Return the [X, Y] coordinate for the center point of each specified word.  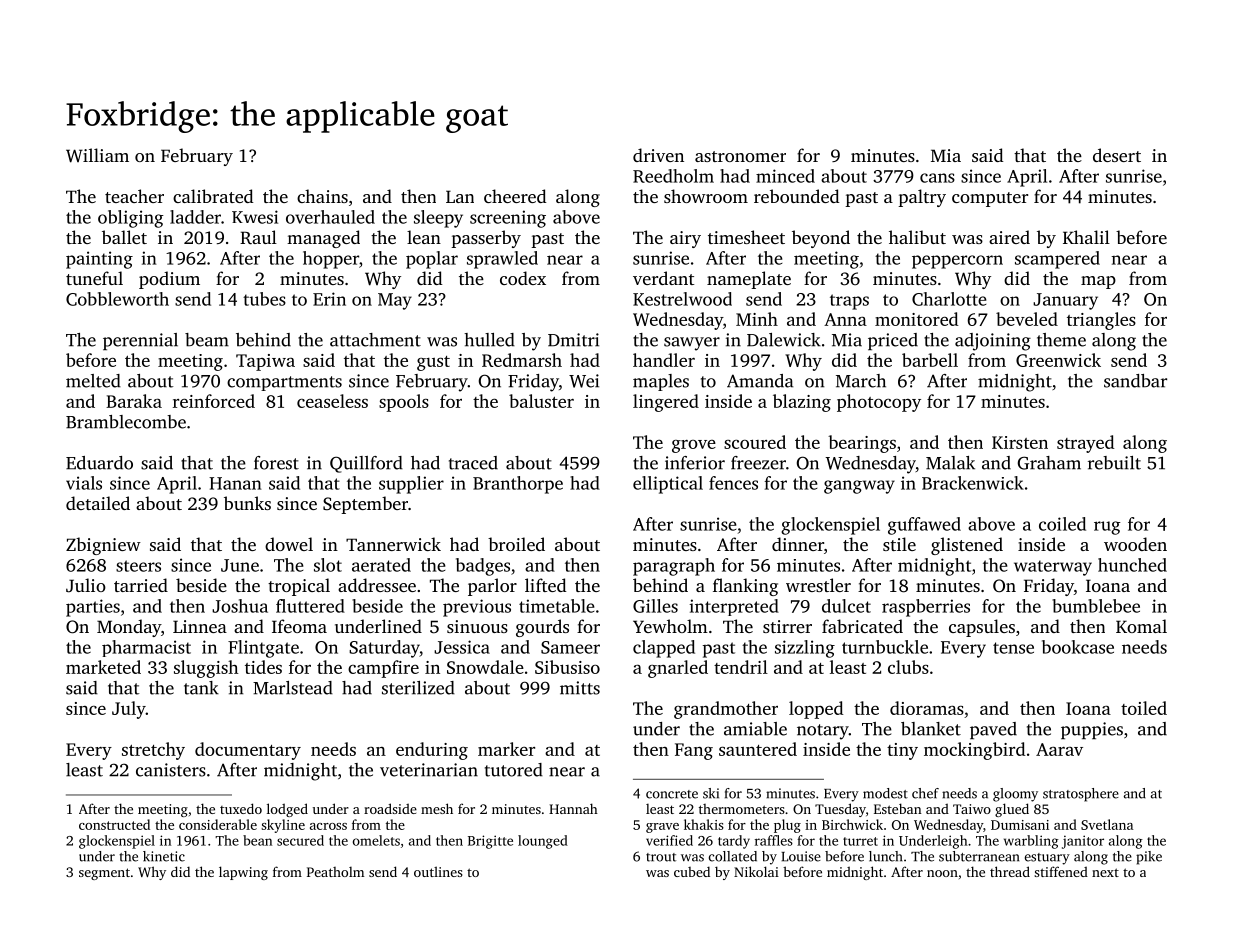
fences [733, 483]
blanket [931, 729]
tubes [264, 299]
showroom [706, 196]
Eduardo [99, 463]
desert [1117, 155]
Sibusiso [567, 667]
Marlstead [293, 688]
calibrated [213, 196]
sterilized [418, 688]
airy [685, 239]
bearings [862, 444]
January [1065, 301]
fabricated [862, 626]
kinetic [164, 856]
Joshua [240, 606]
